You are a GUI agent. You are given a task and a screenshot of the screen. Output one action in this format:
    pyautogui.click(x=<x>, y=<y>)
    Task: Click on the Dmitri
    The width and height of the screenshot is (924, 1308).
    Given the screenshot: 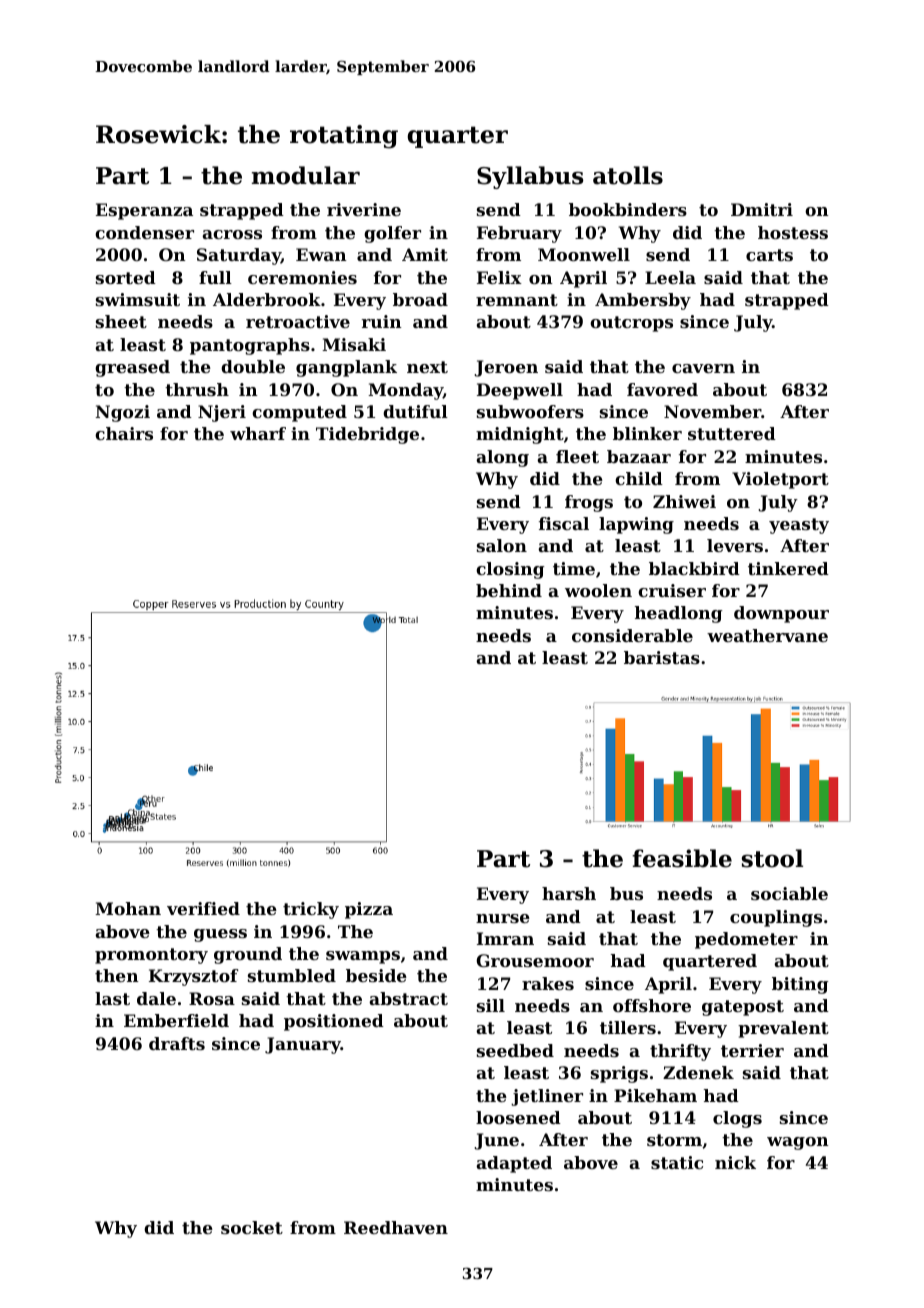 What is the action you would take?
    pyautogui.click(x=762, y=209)
